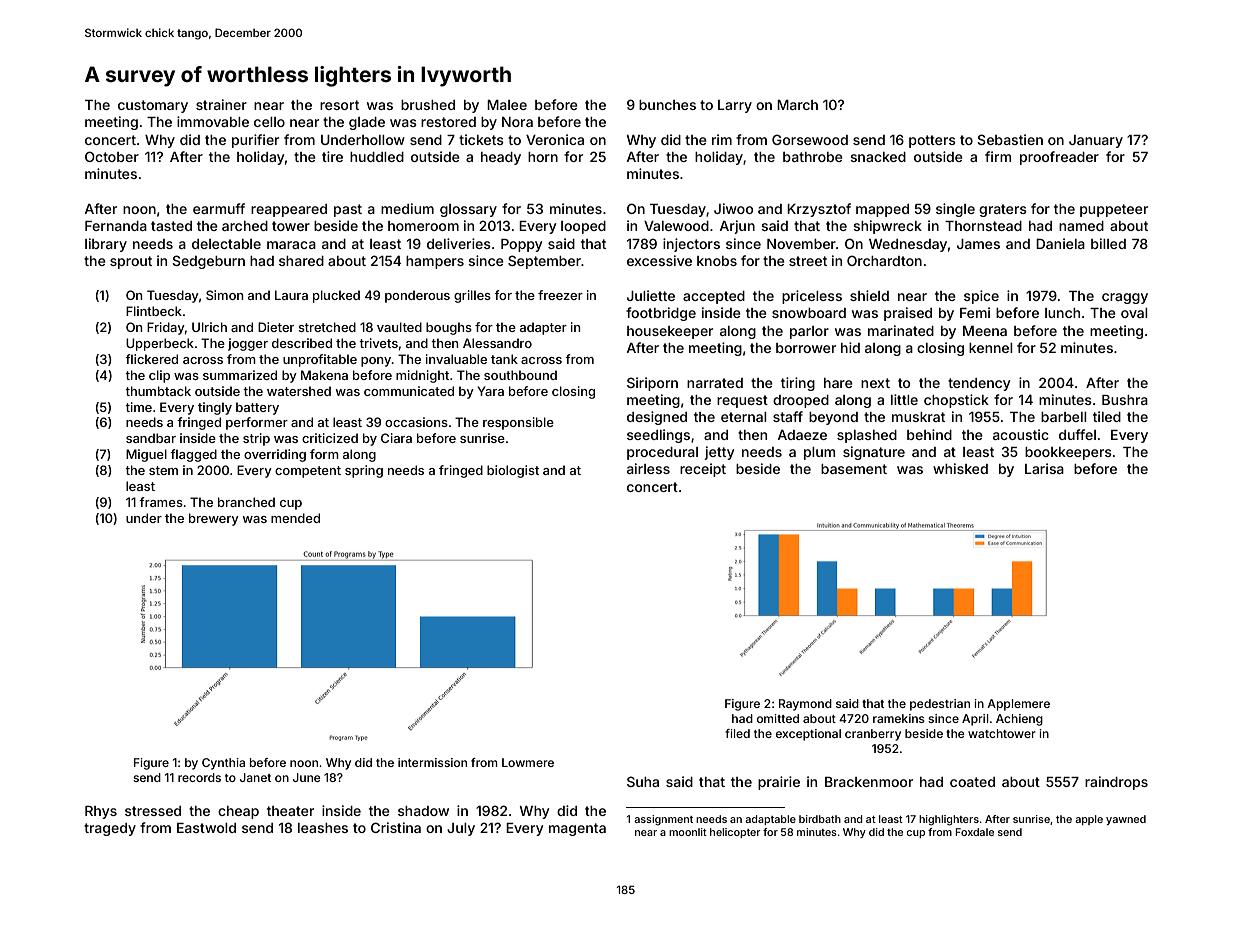  I want to click on knobs, so click(717, 261).
